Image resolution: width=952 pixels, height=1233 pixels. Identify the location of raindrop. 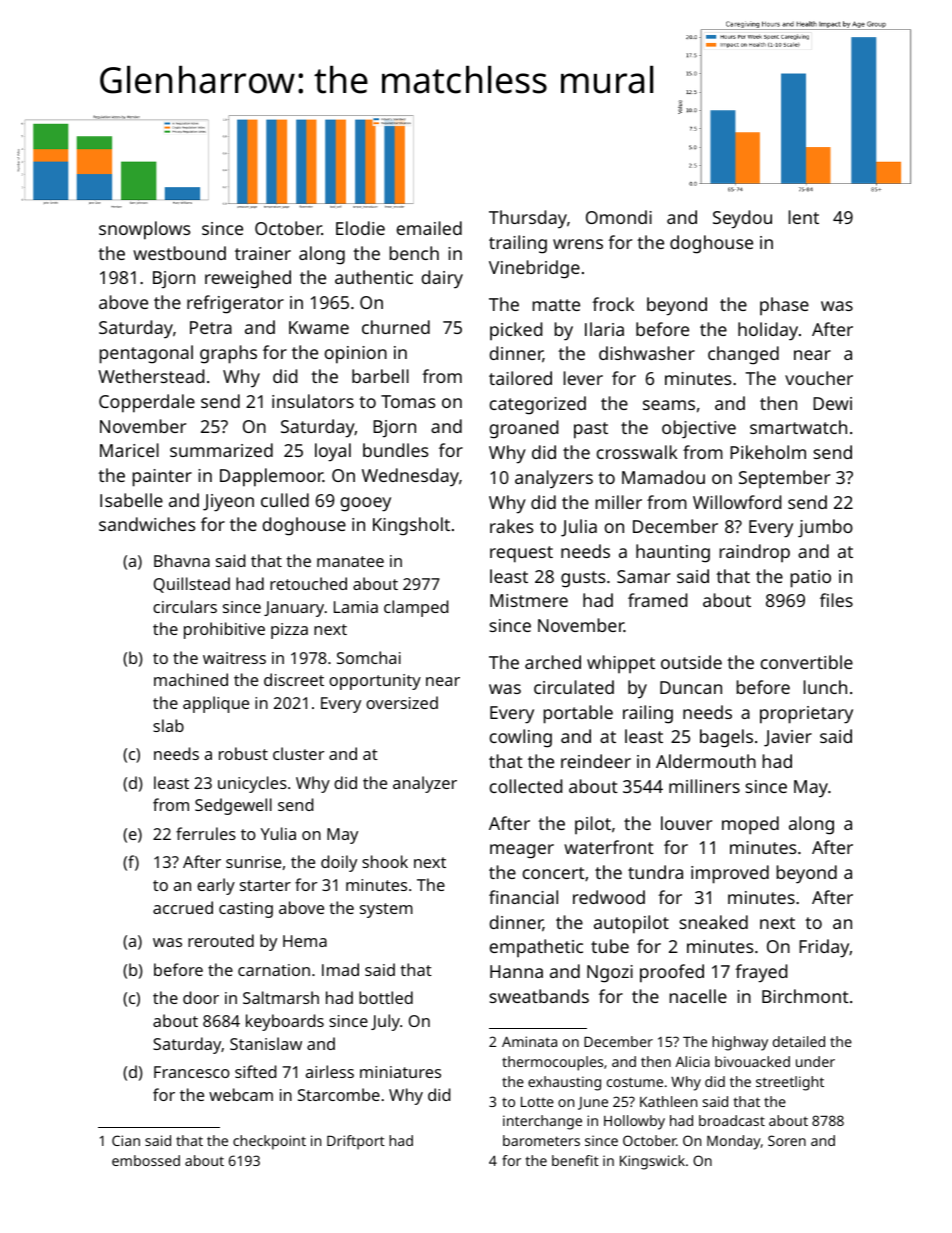
(755, 553).
